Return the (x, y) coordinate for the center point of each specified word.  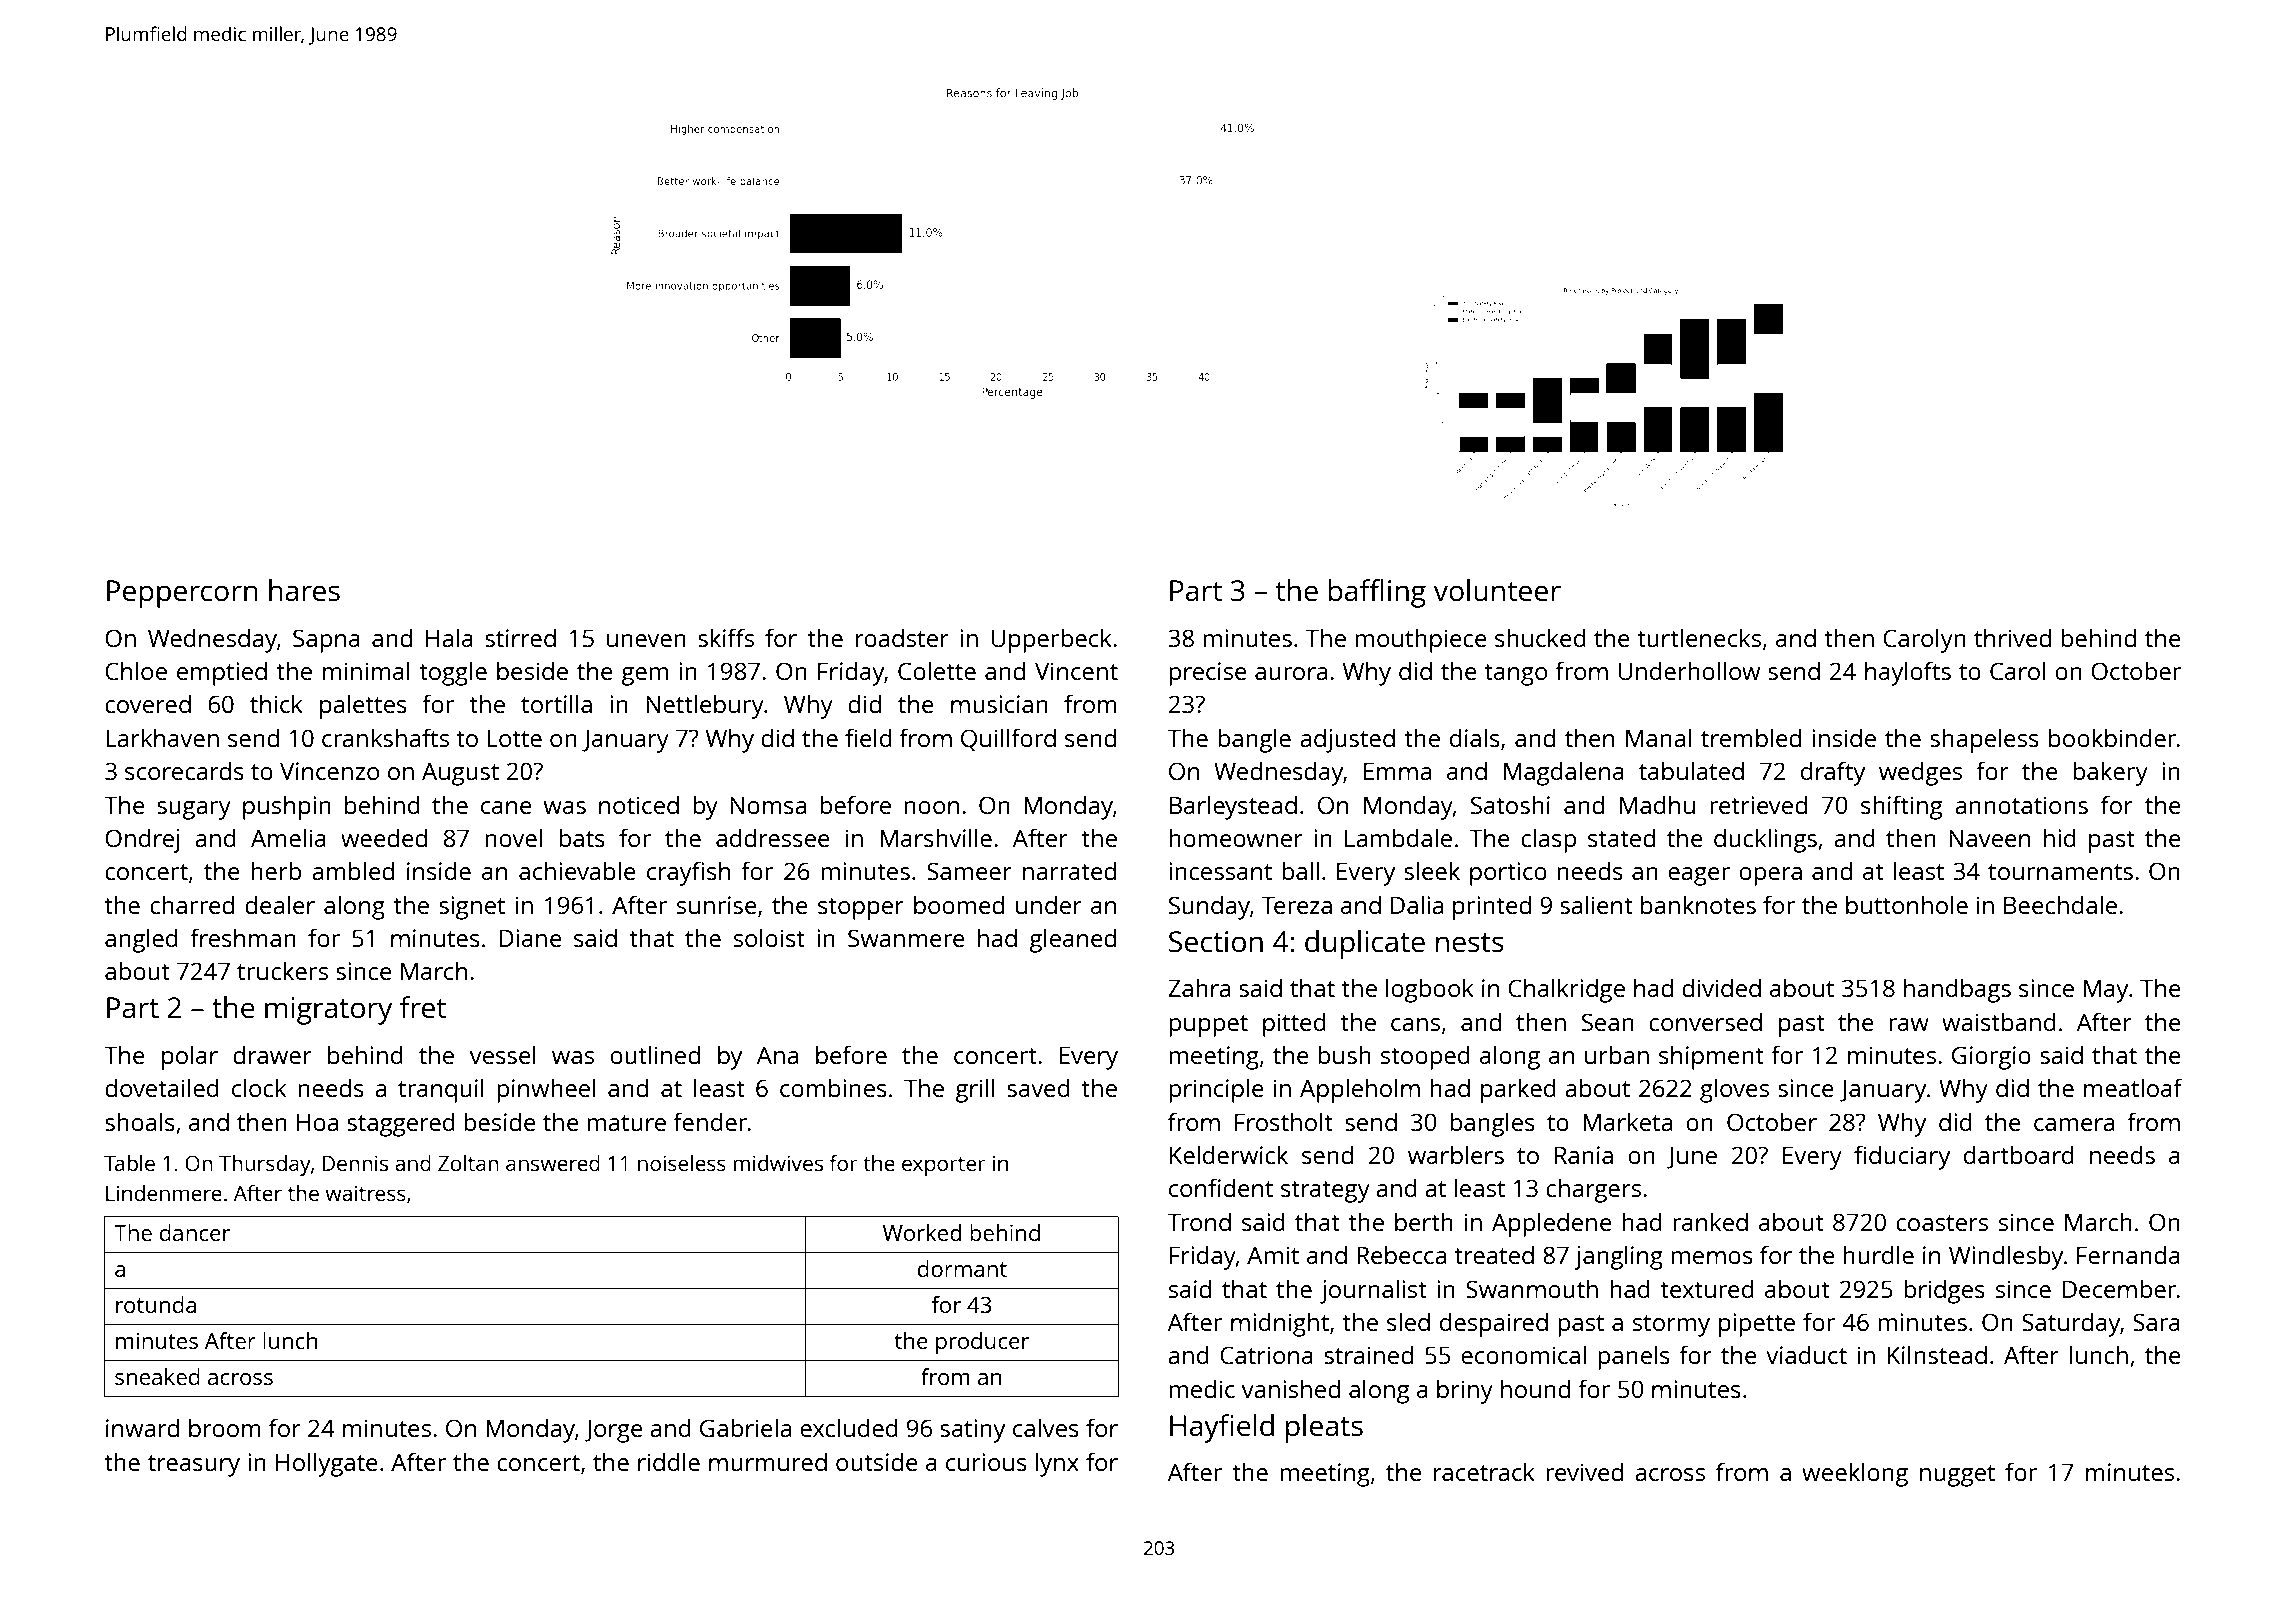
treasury (194, 1466)
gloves (1734, 1090)
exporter (944, 1166)
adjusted (1347, 740)
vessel (503, 1054)
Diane (530, 938)
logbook (1430, 990)
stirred (520, 637)
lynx (1057, 1464)
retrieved (1758, 804)
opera (1770, 876)
